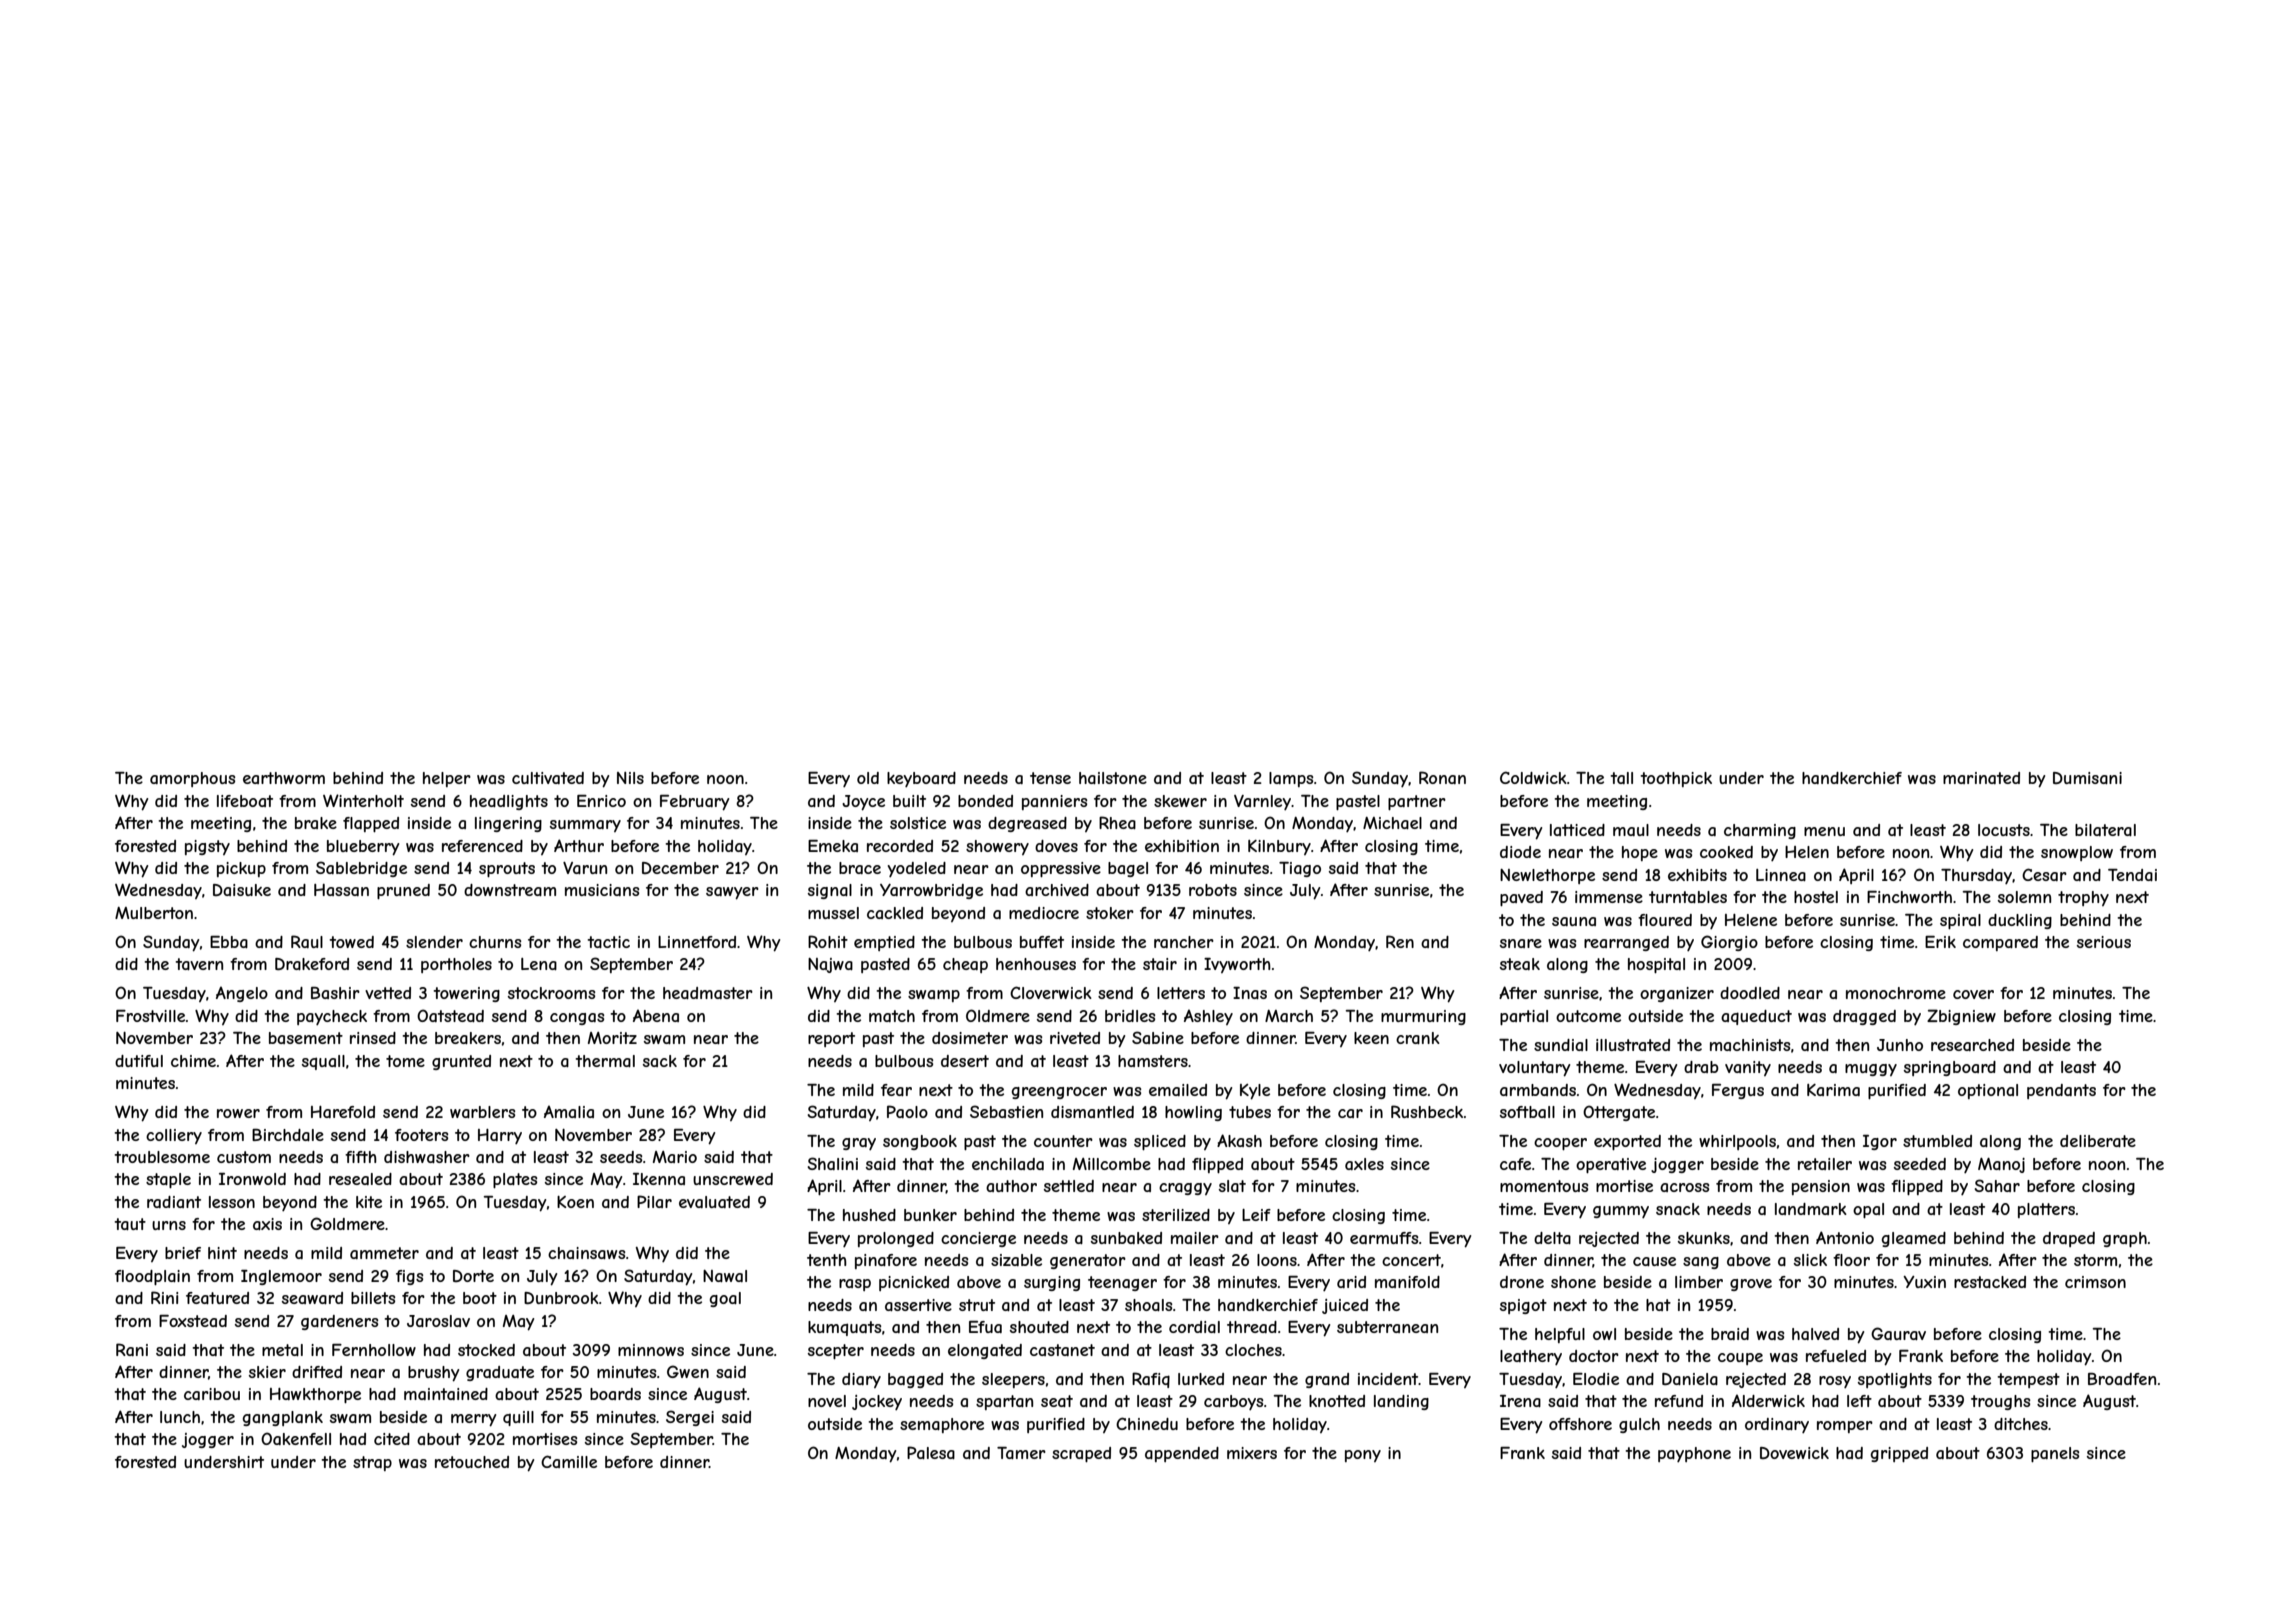  What do you see at coordinates (1081, 1454) in the document?
I see `scraped` at bounding box center [1081, 1454].
